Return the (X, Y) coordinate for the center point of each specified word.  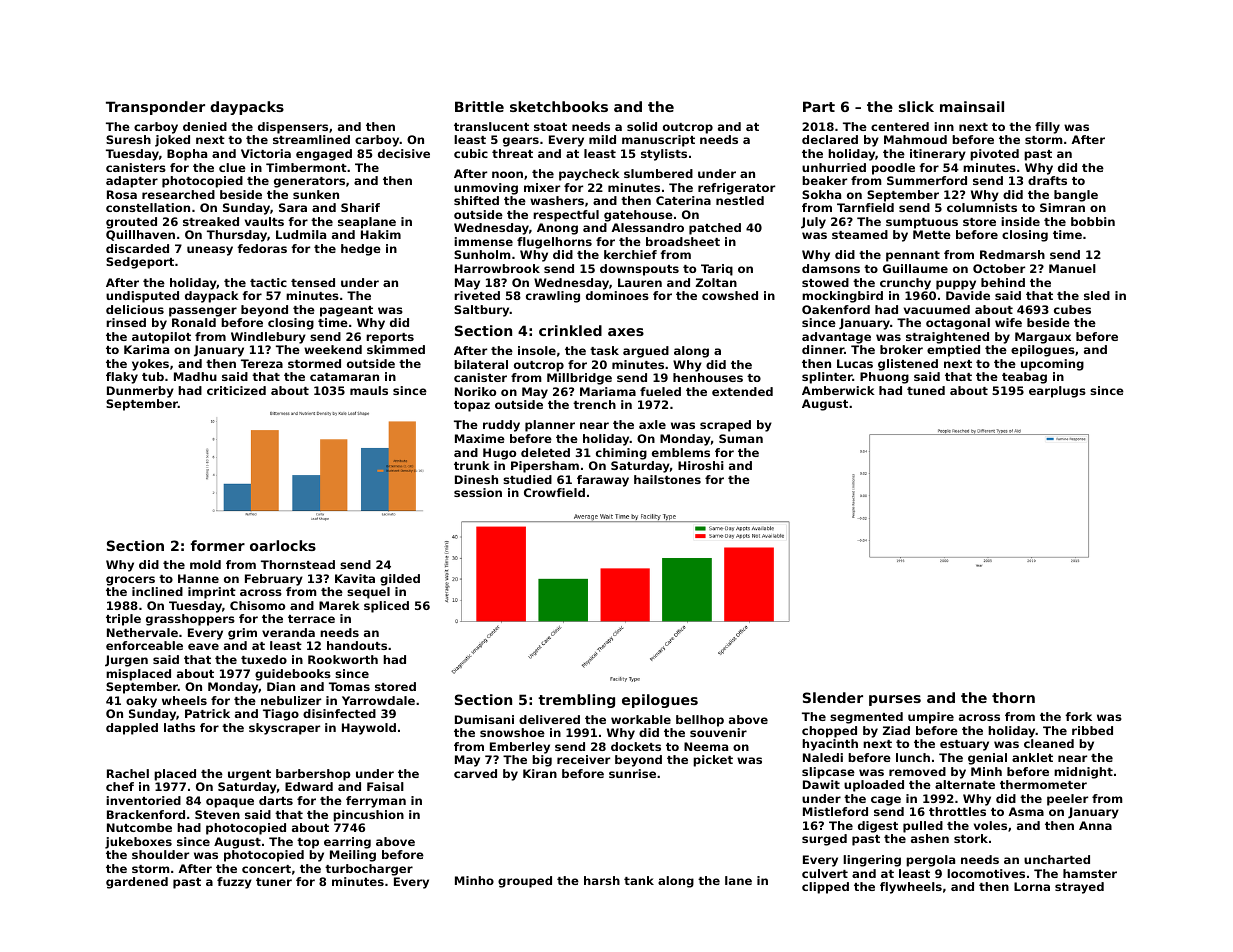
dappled (132, 729)
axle (652, 424)
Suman (741, 438)
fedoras (262, 248)
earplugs (1057, 392)
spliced (386, 607)
